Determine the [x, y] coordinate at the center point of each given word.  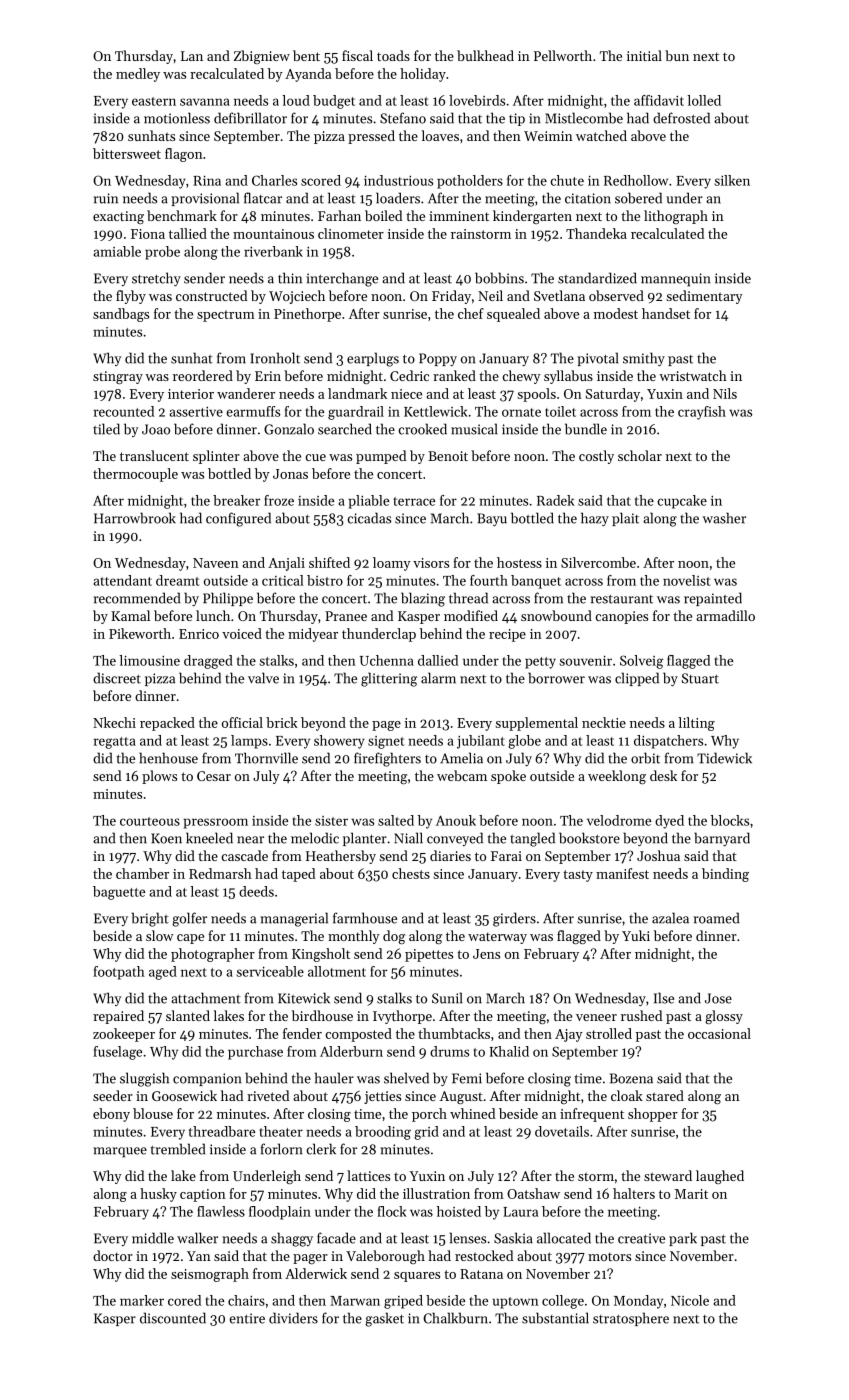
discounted [173, 1318]
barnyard [722, 839]
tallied [188, 233]
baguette [119, 893]
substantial [555, 1318]
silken [732, 180]
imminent [459, 216]
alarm [438, 678]
